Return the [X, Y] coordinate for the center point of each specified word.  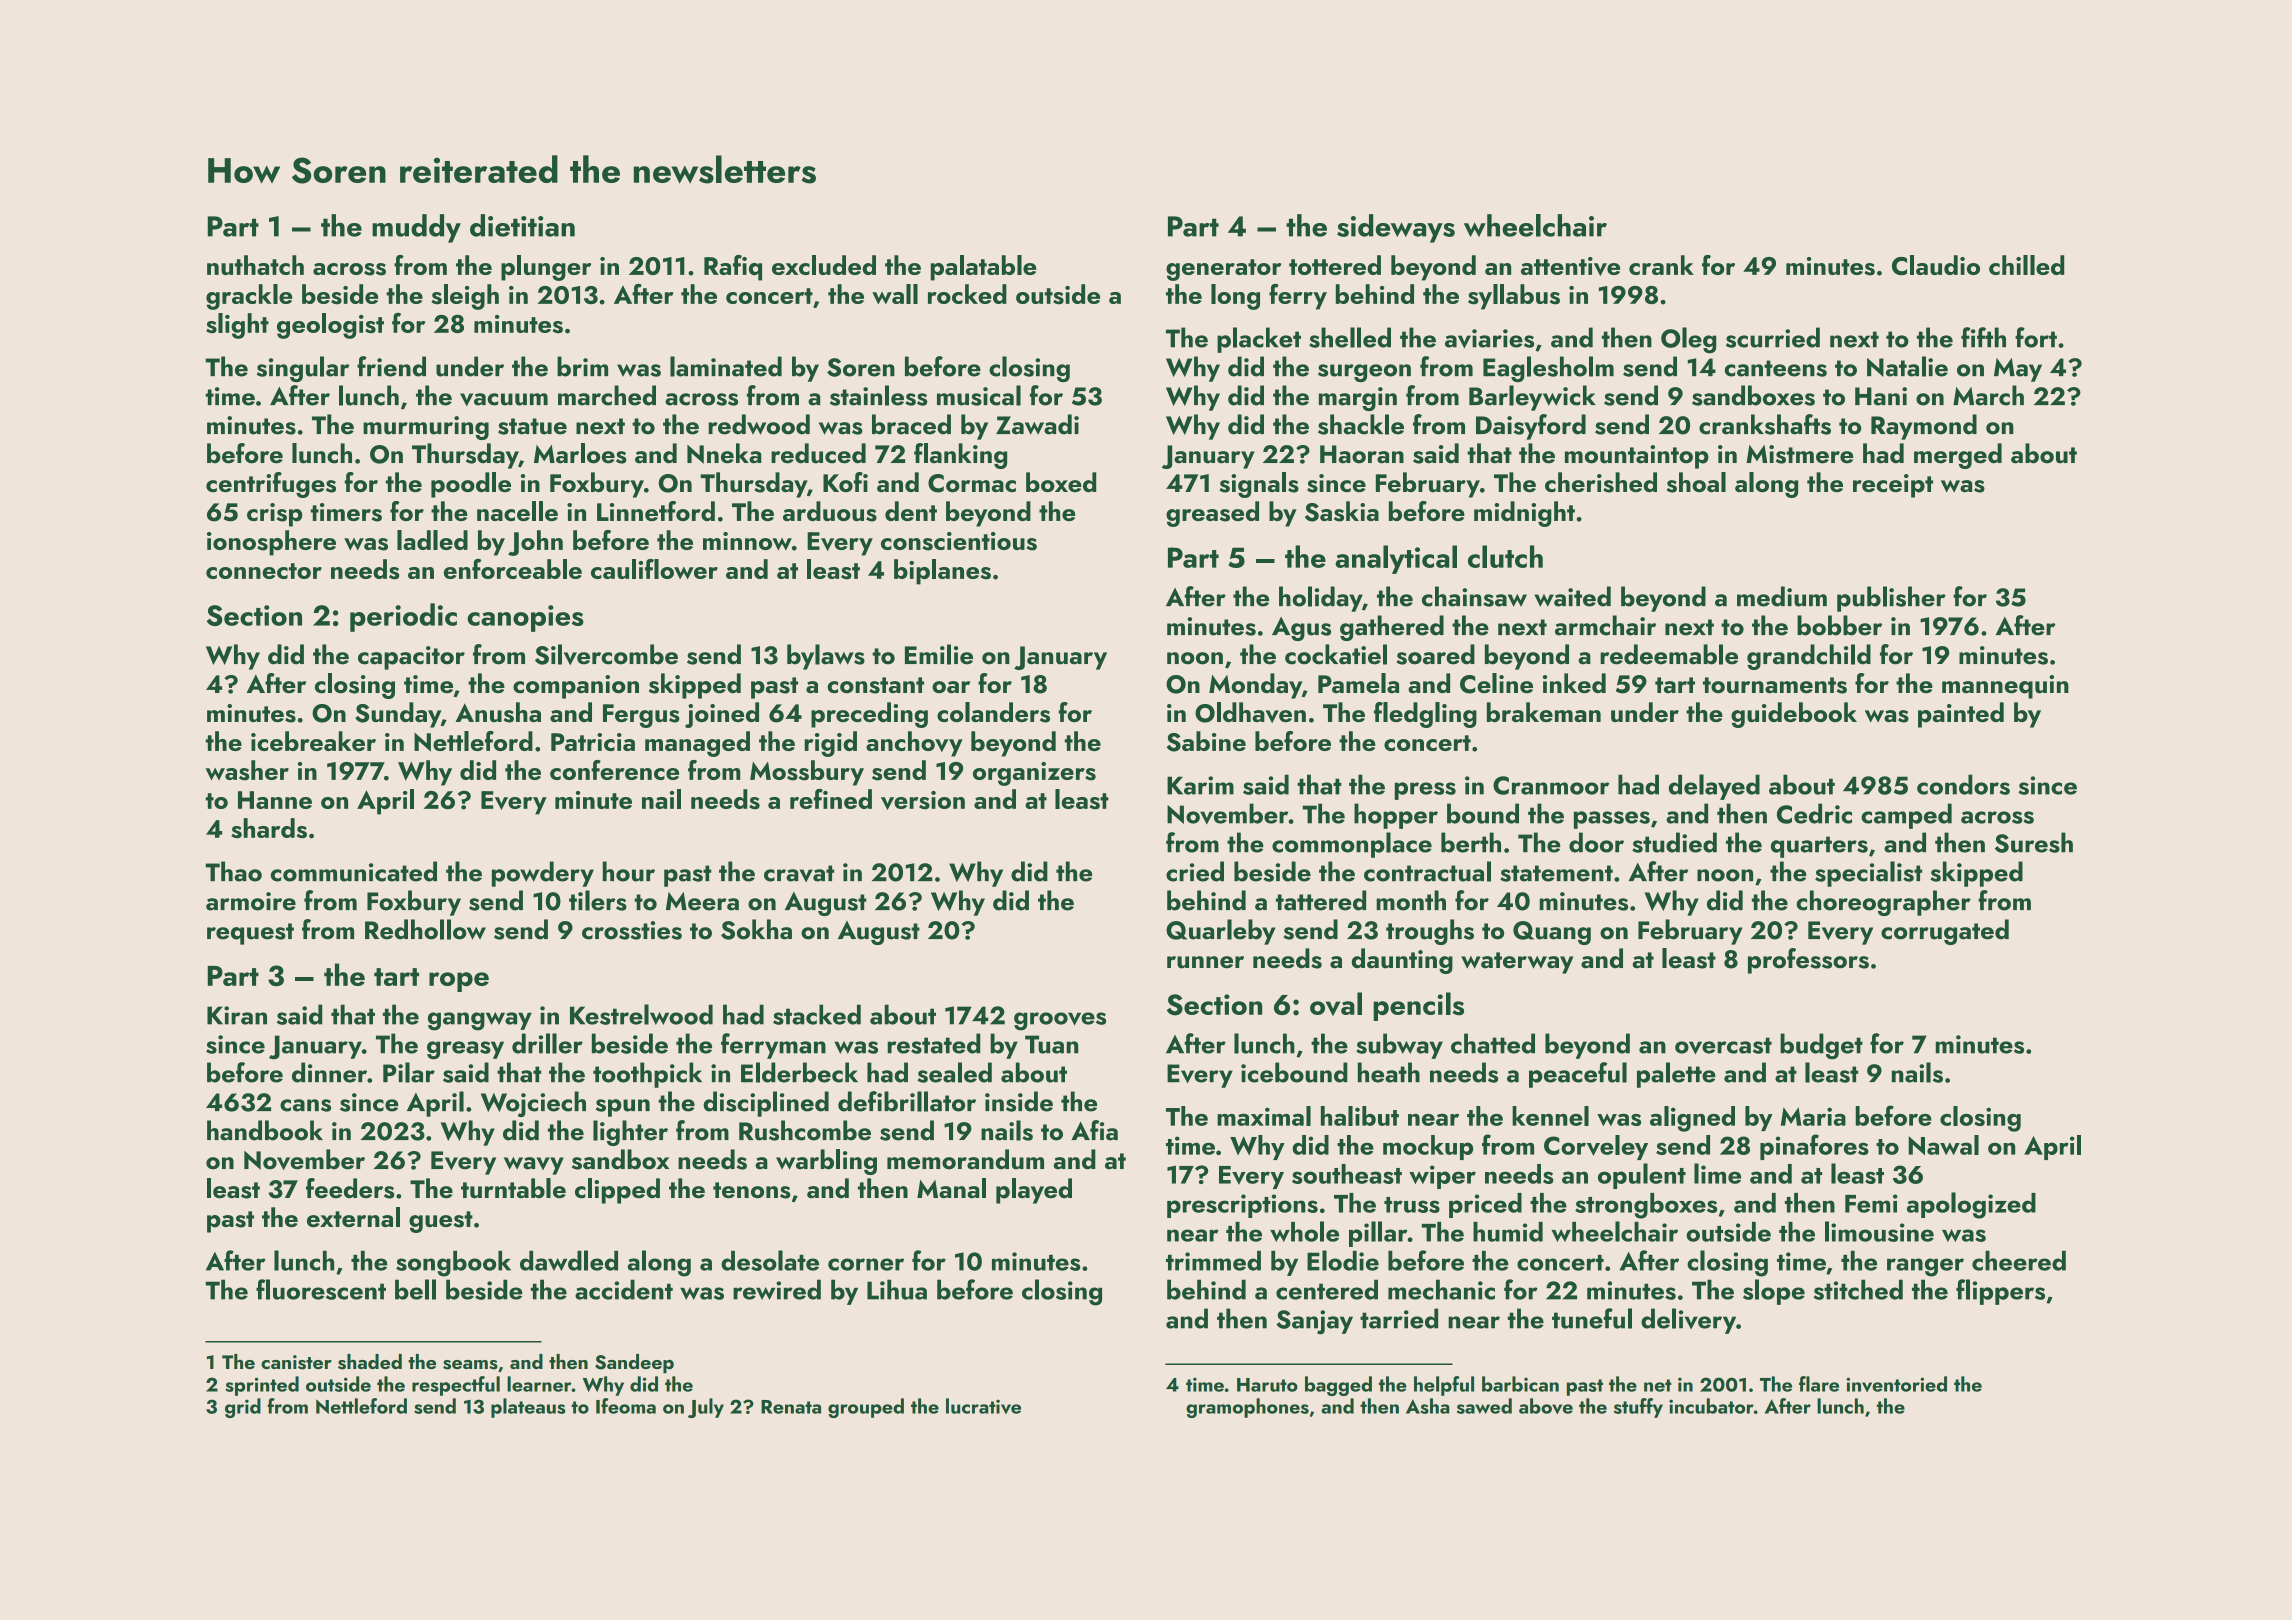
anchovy [914, 744]
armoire [251, 901]
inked [1574, 683]
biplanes [942, 572]
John [535, 543]
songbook [453, 1263]
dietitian [522, 225]
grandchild [1809, 657]
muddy [416, 228]
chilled [2026, 265]
